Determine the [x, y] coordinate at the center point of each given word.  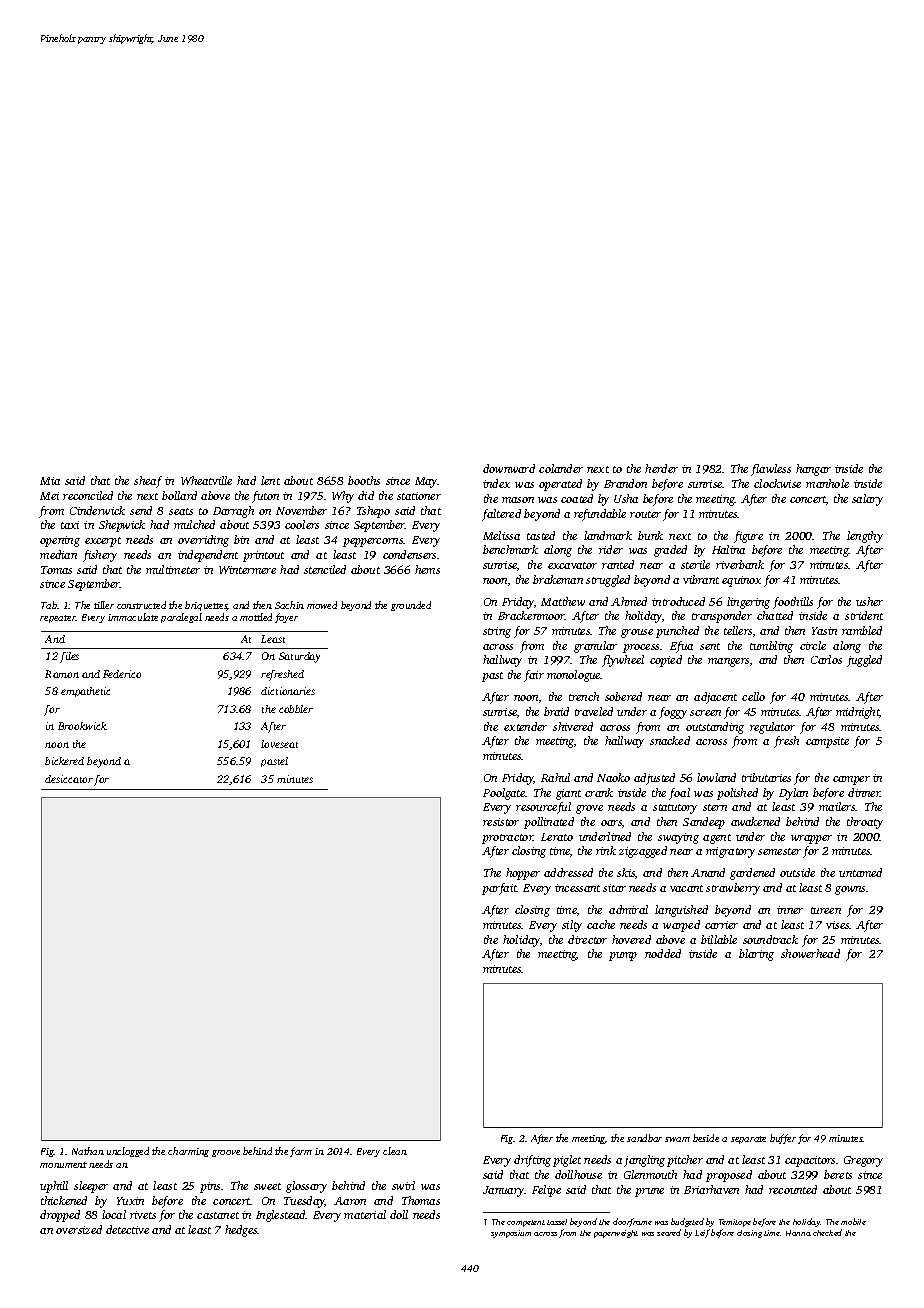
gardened [752, 874]
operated [560, 485]
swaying [678, 838]
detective [127, 1229]
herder [661, 468]
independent [208, 556]
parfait [499, 889]
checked [827, 1232]
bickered [64, 761]
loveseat [279, 744]
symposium [511, 1234]
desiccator [69, 779]
